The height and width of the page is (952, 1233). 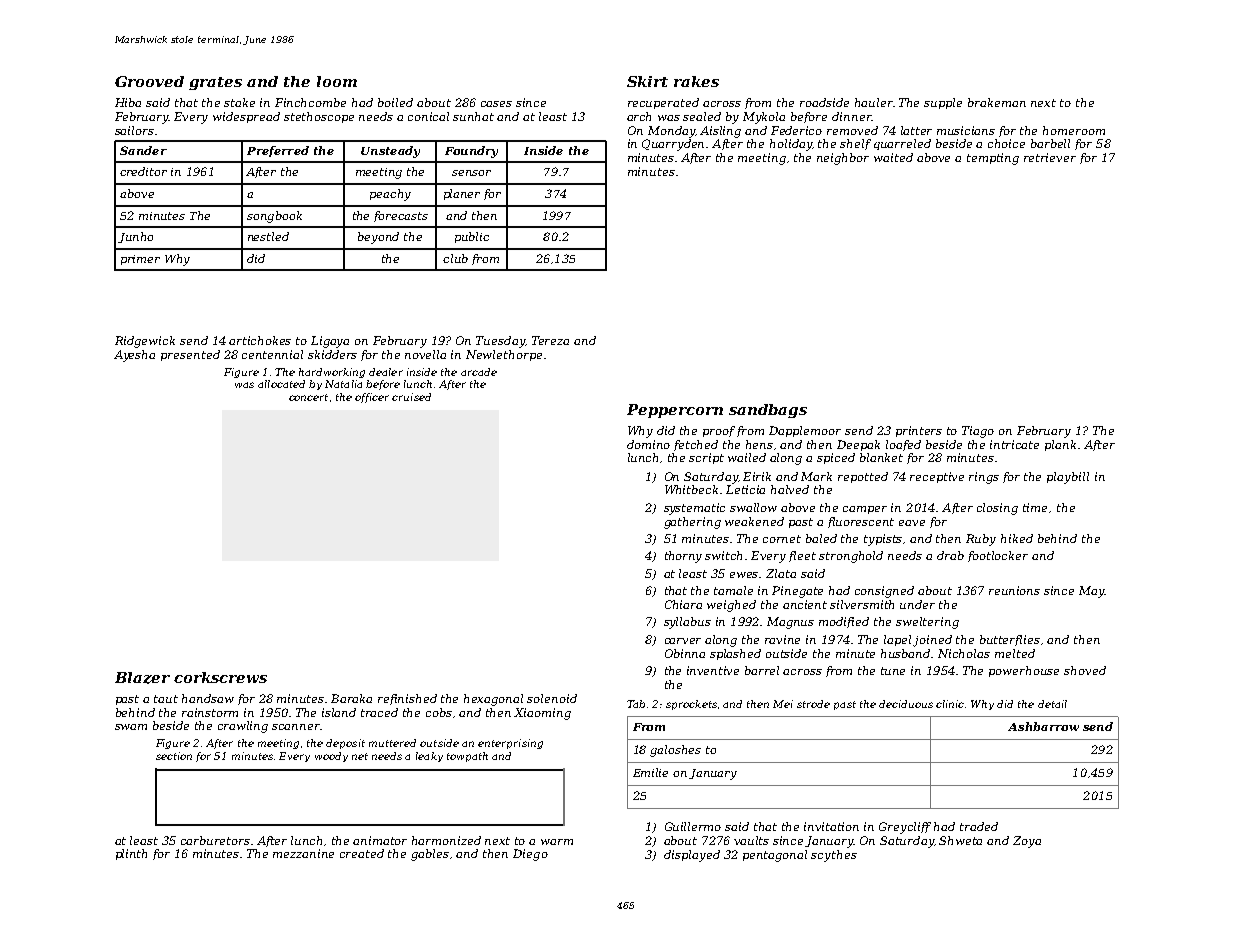 What do you see at coordinates (479, 372) in the page?
I see `arcade` at bounding box center [479, 372].
